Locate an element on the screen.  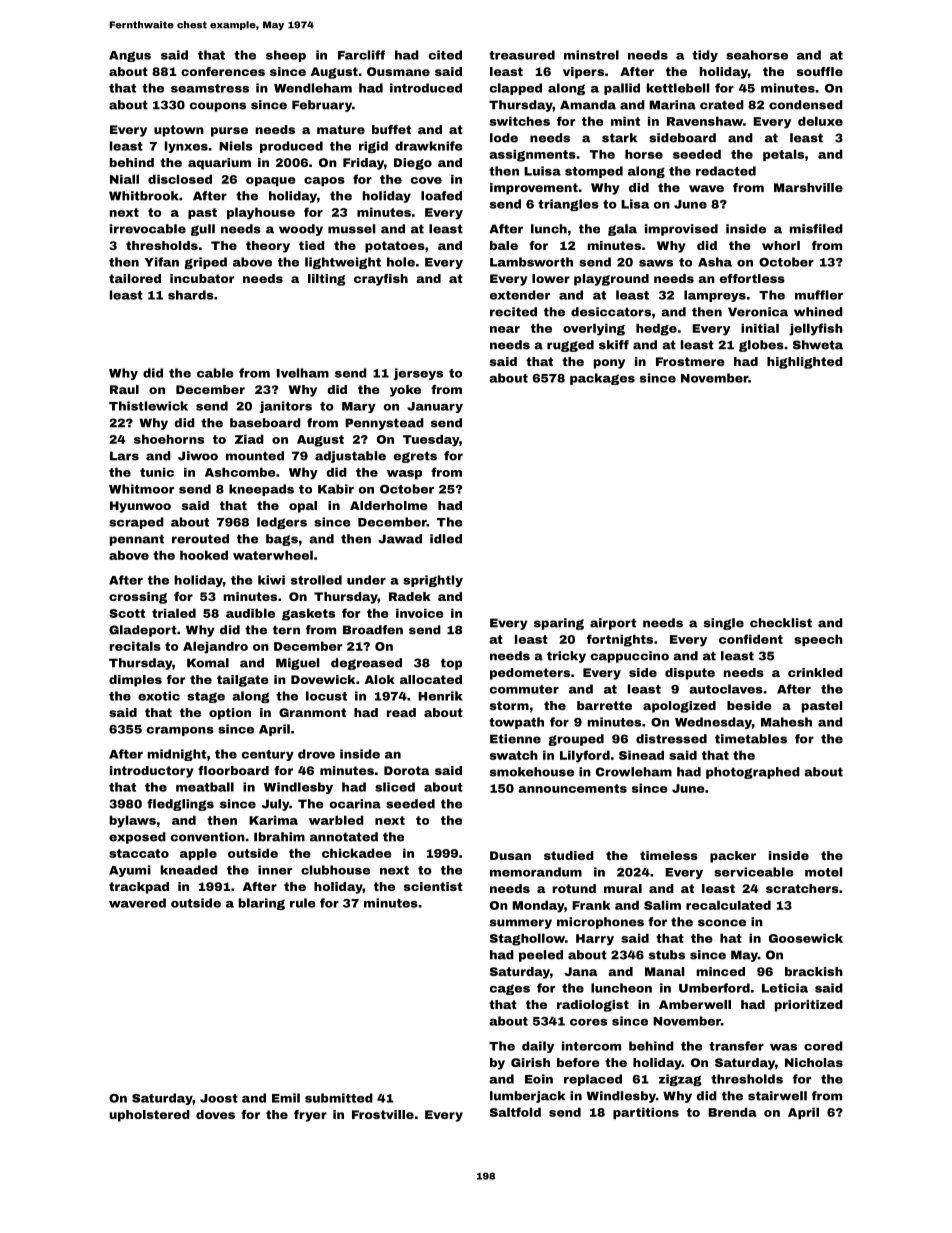
Dorota is located at coordinates (406, 770).
